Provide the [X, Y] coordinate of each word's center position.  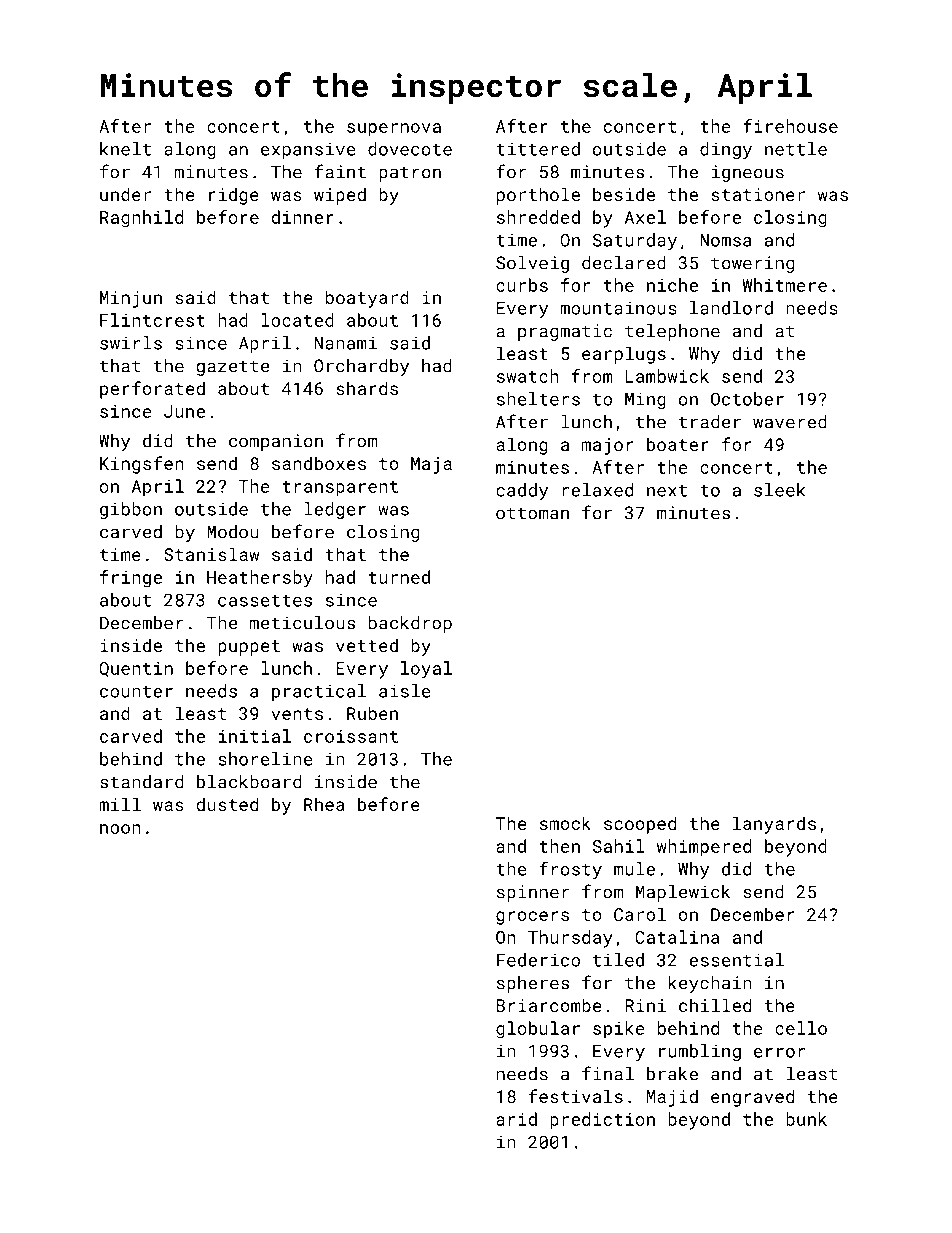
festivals [576, 1096]
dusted [227, 804]
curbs [522, 285]
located [297, 320]
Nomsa [725, 240]
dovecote [410, 149]
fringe [131, 579]
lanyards [774, 825]
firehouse [790, 126]
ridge [234, 196]
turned [399, 577]
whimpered [704, 848]
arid [516, 1119]
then [559, 846]
